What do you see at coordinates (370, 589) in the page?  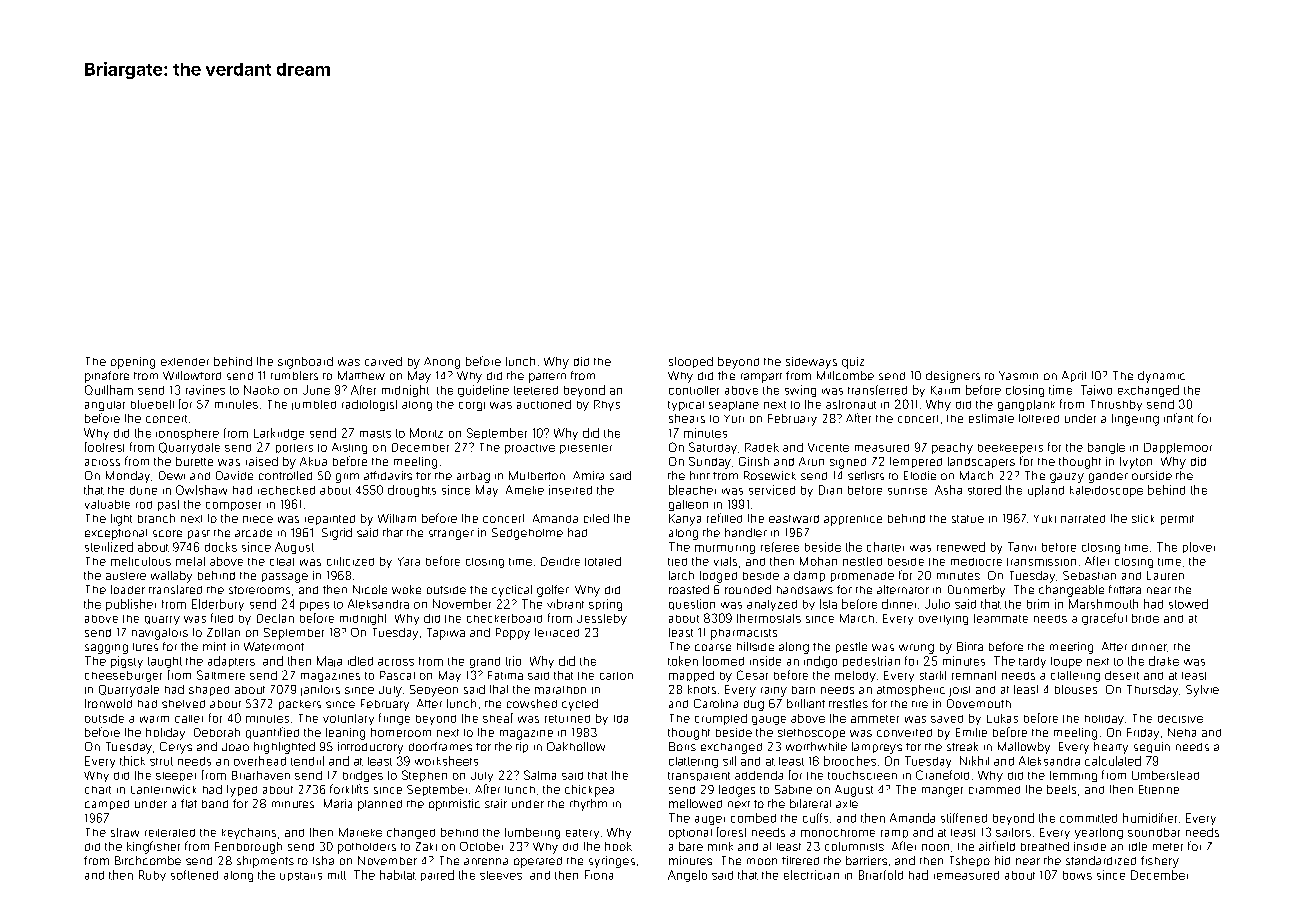 I see `Nicole` at bounding box center [370, 589].
